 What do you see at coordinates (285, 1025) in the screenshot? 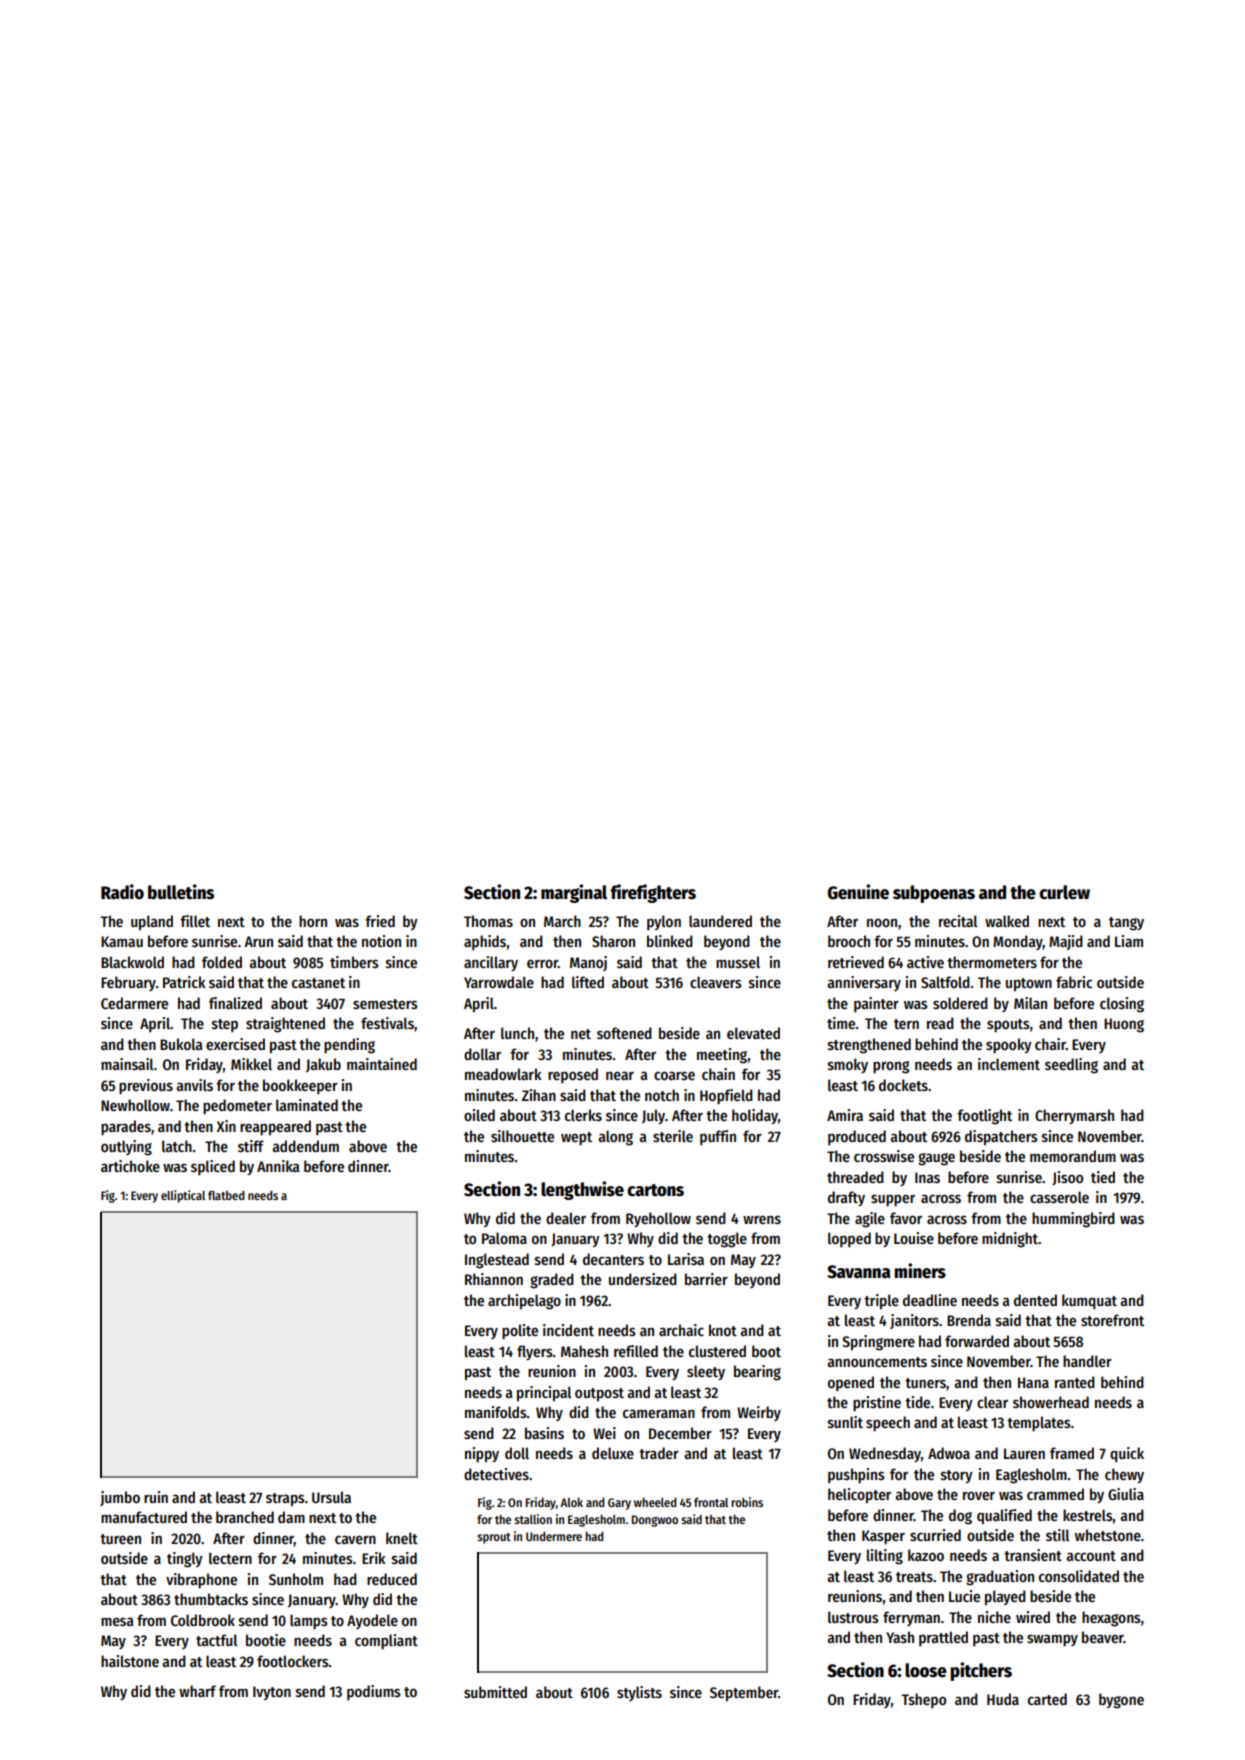
I see `straightened` at bounding box center [285, 1025].
